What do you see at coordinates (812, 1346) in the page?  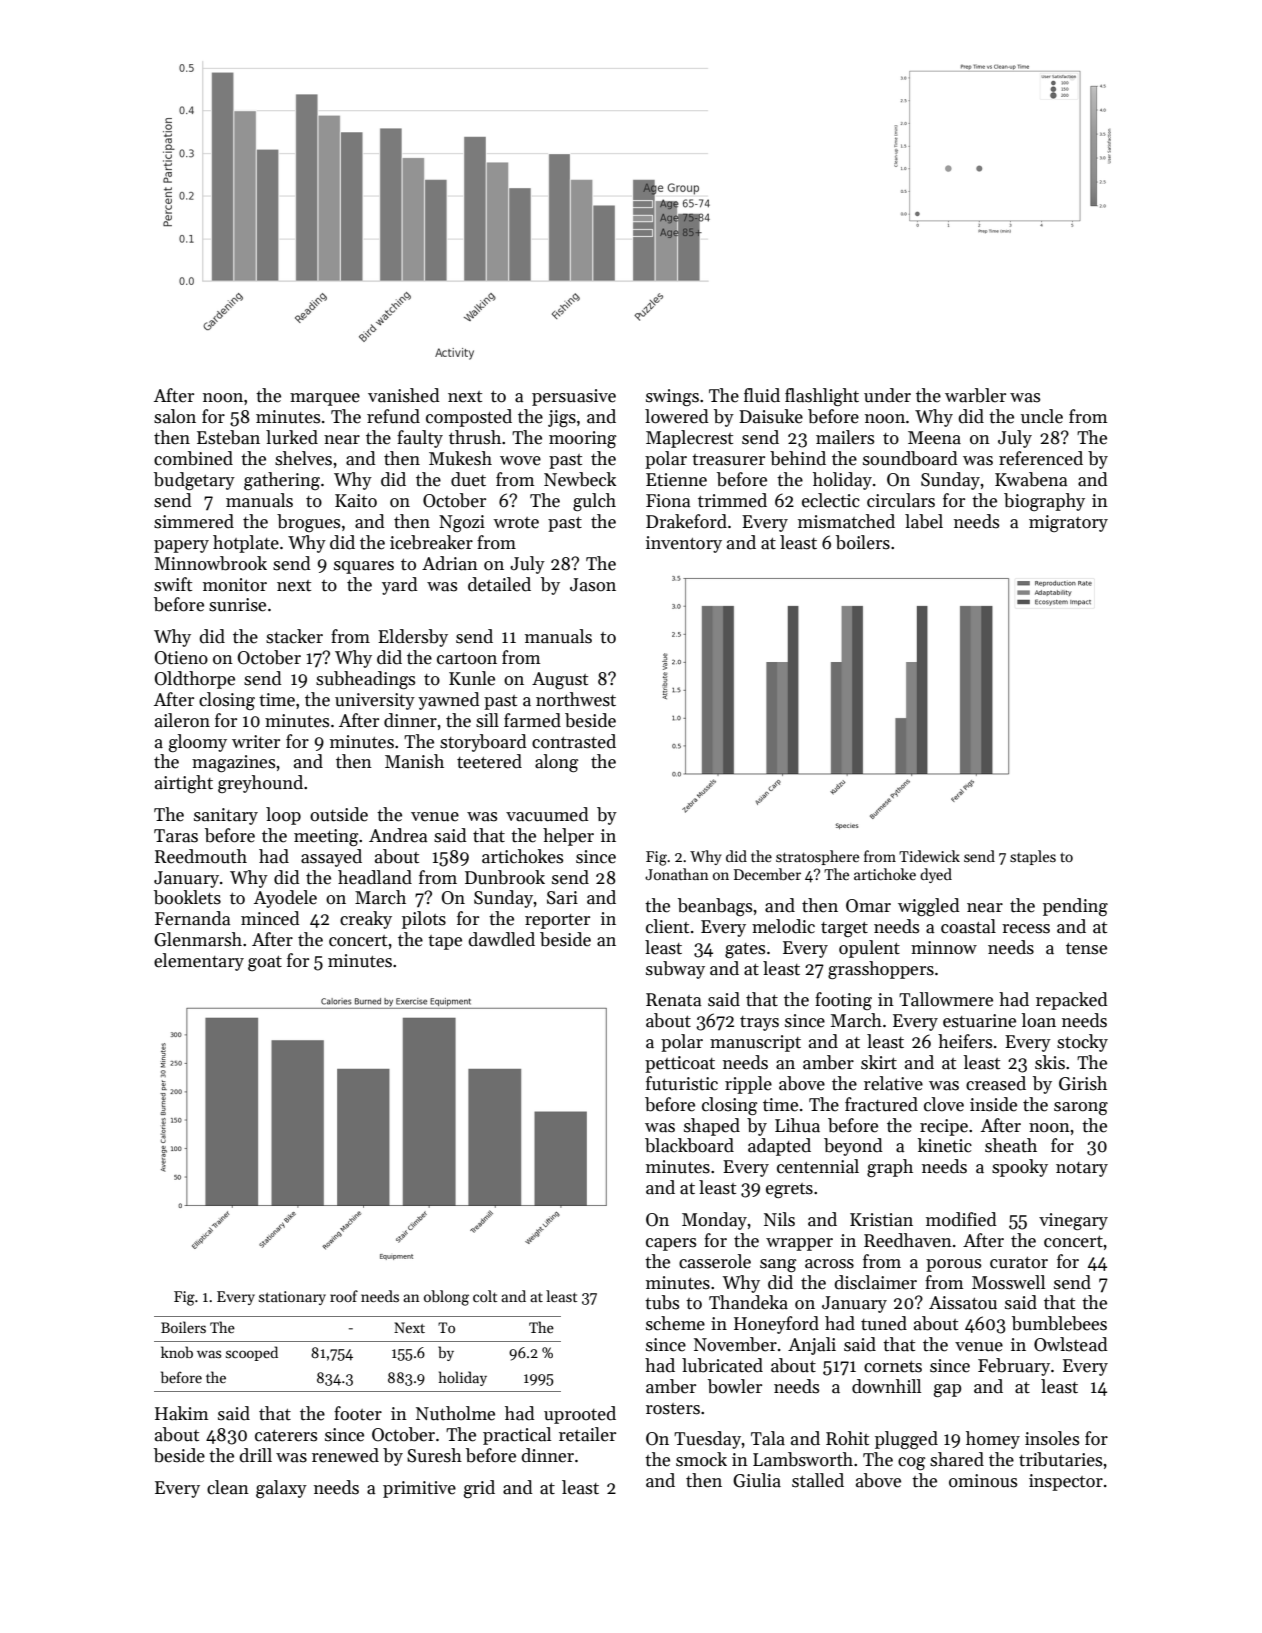 I see `Anjali` at bounding box center [812, 1346].
